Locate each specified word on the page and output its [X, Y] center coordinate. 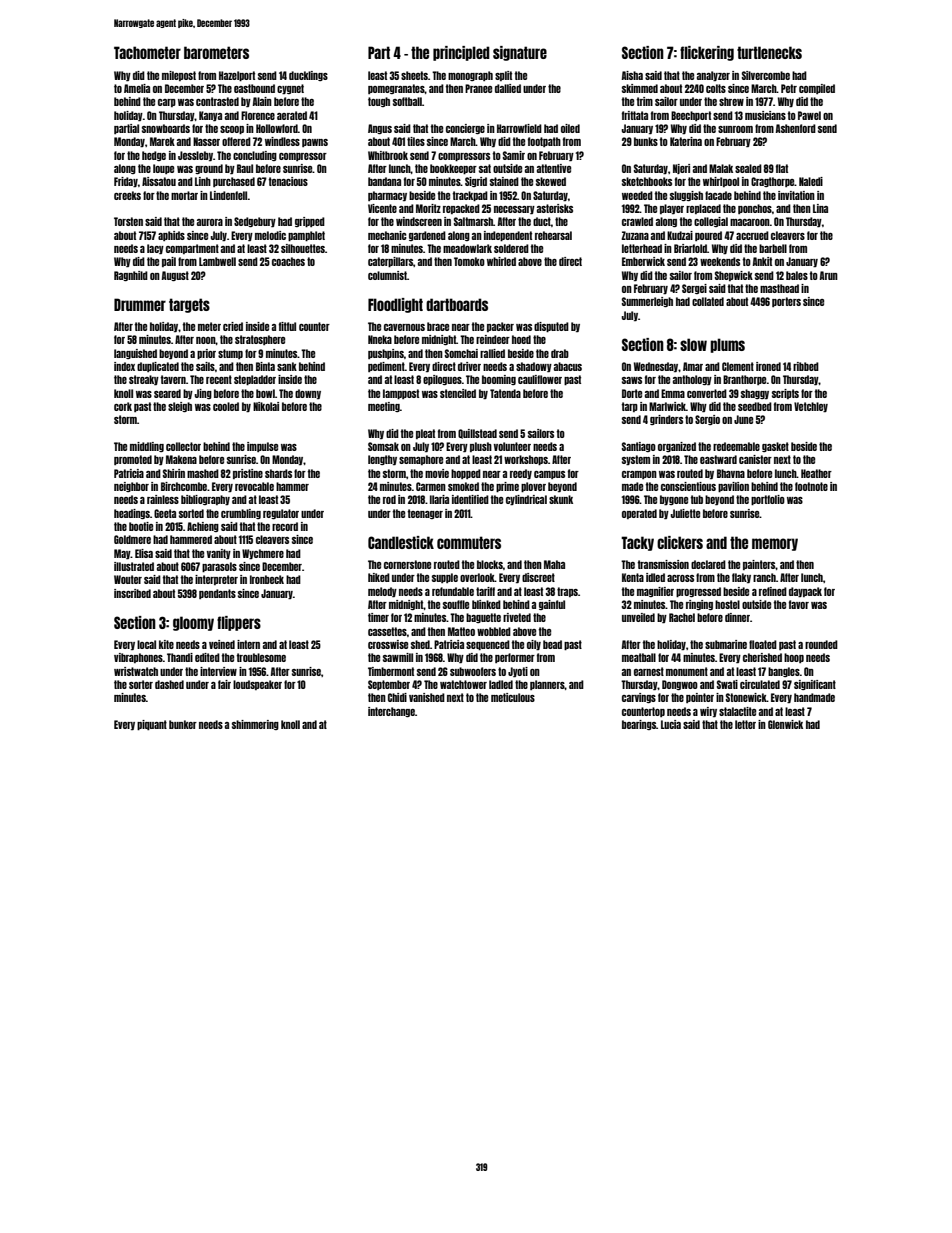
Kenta [633, 577]
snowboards [166, 128]
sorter [141, 684]
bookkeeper [453, 169]
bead [552, 644]
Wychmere [263, 554]
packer [500, 327]
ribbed [806, 366]
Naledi [811, 181]
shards [278, 473]
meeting [384, 407]
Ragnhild [131, 276]
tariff [485, 591]
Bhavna [731, 473]
